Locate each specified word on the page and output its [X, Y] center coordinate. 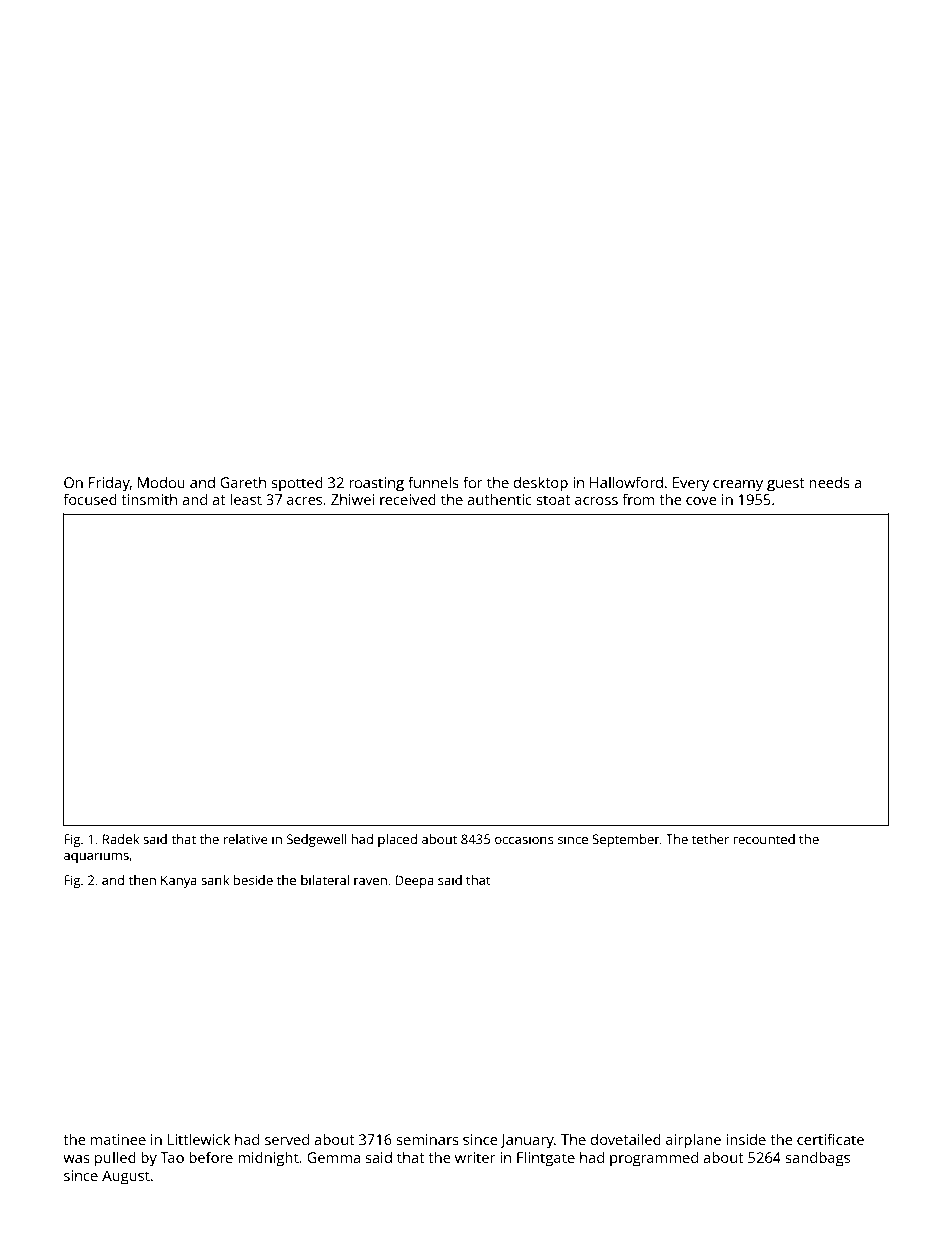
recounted [764, 839]
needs [829, 482]
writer [475, 1157]
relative [246, 839]
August [126, 1177]
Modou [161, 482]
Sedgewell [317, 840]
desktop [541, 484]
